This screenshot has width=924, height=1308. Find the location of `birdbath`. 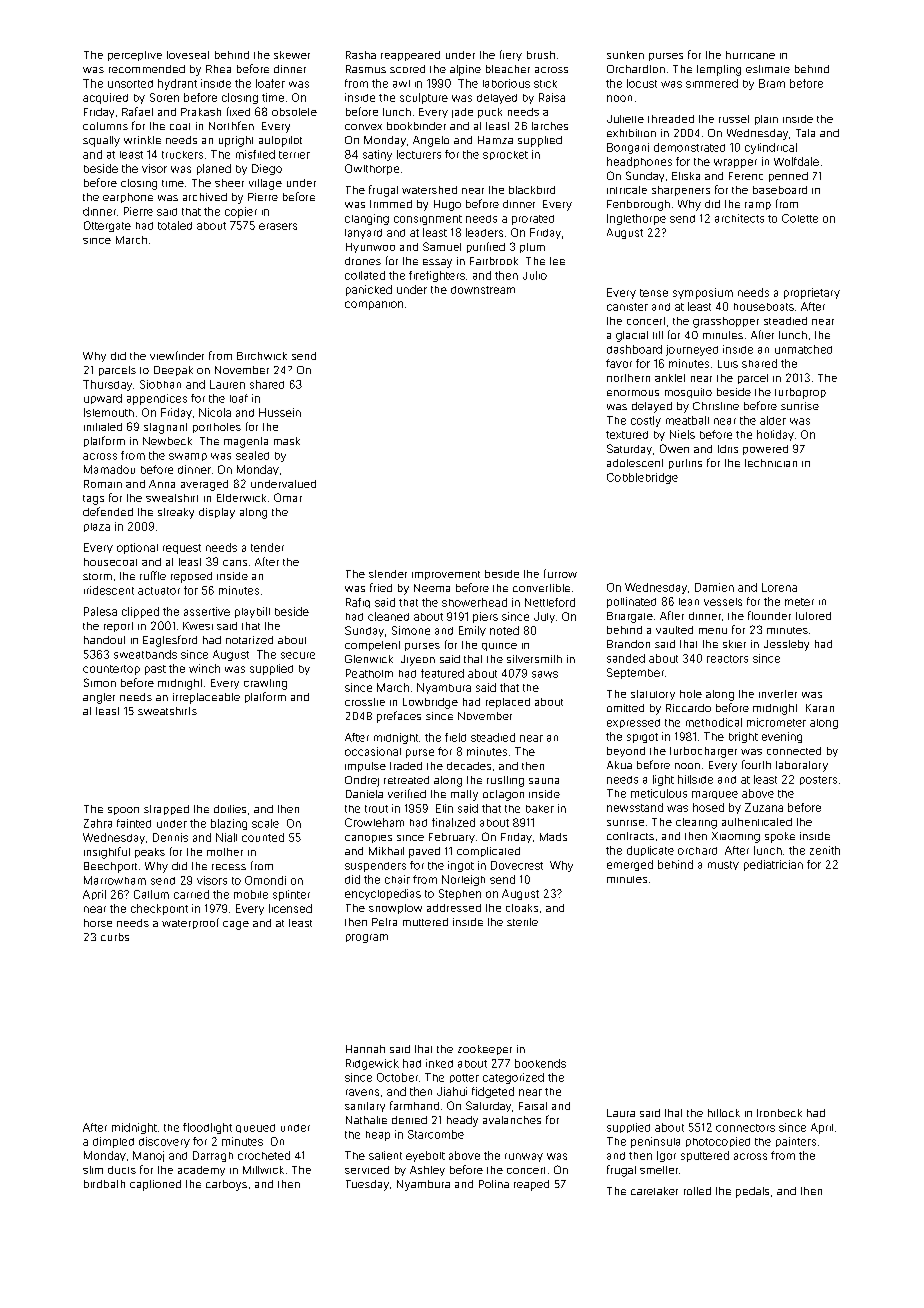

birdbath is located at coordinates (104, 1184).
